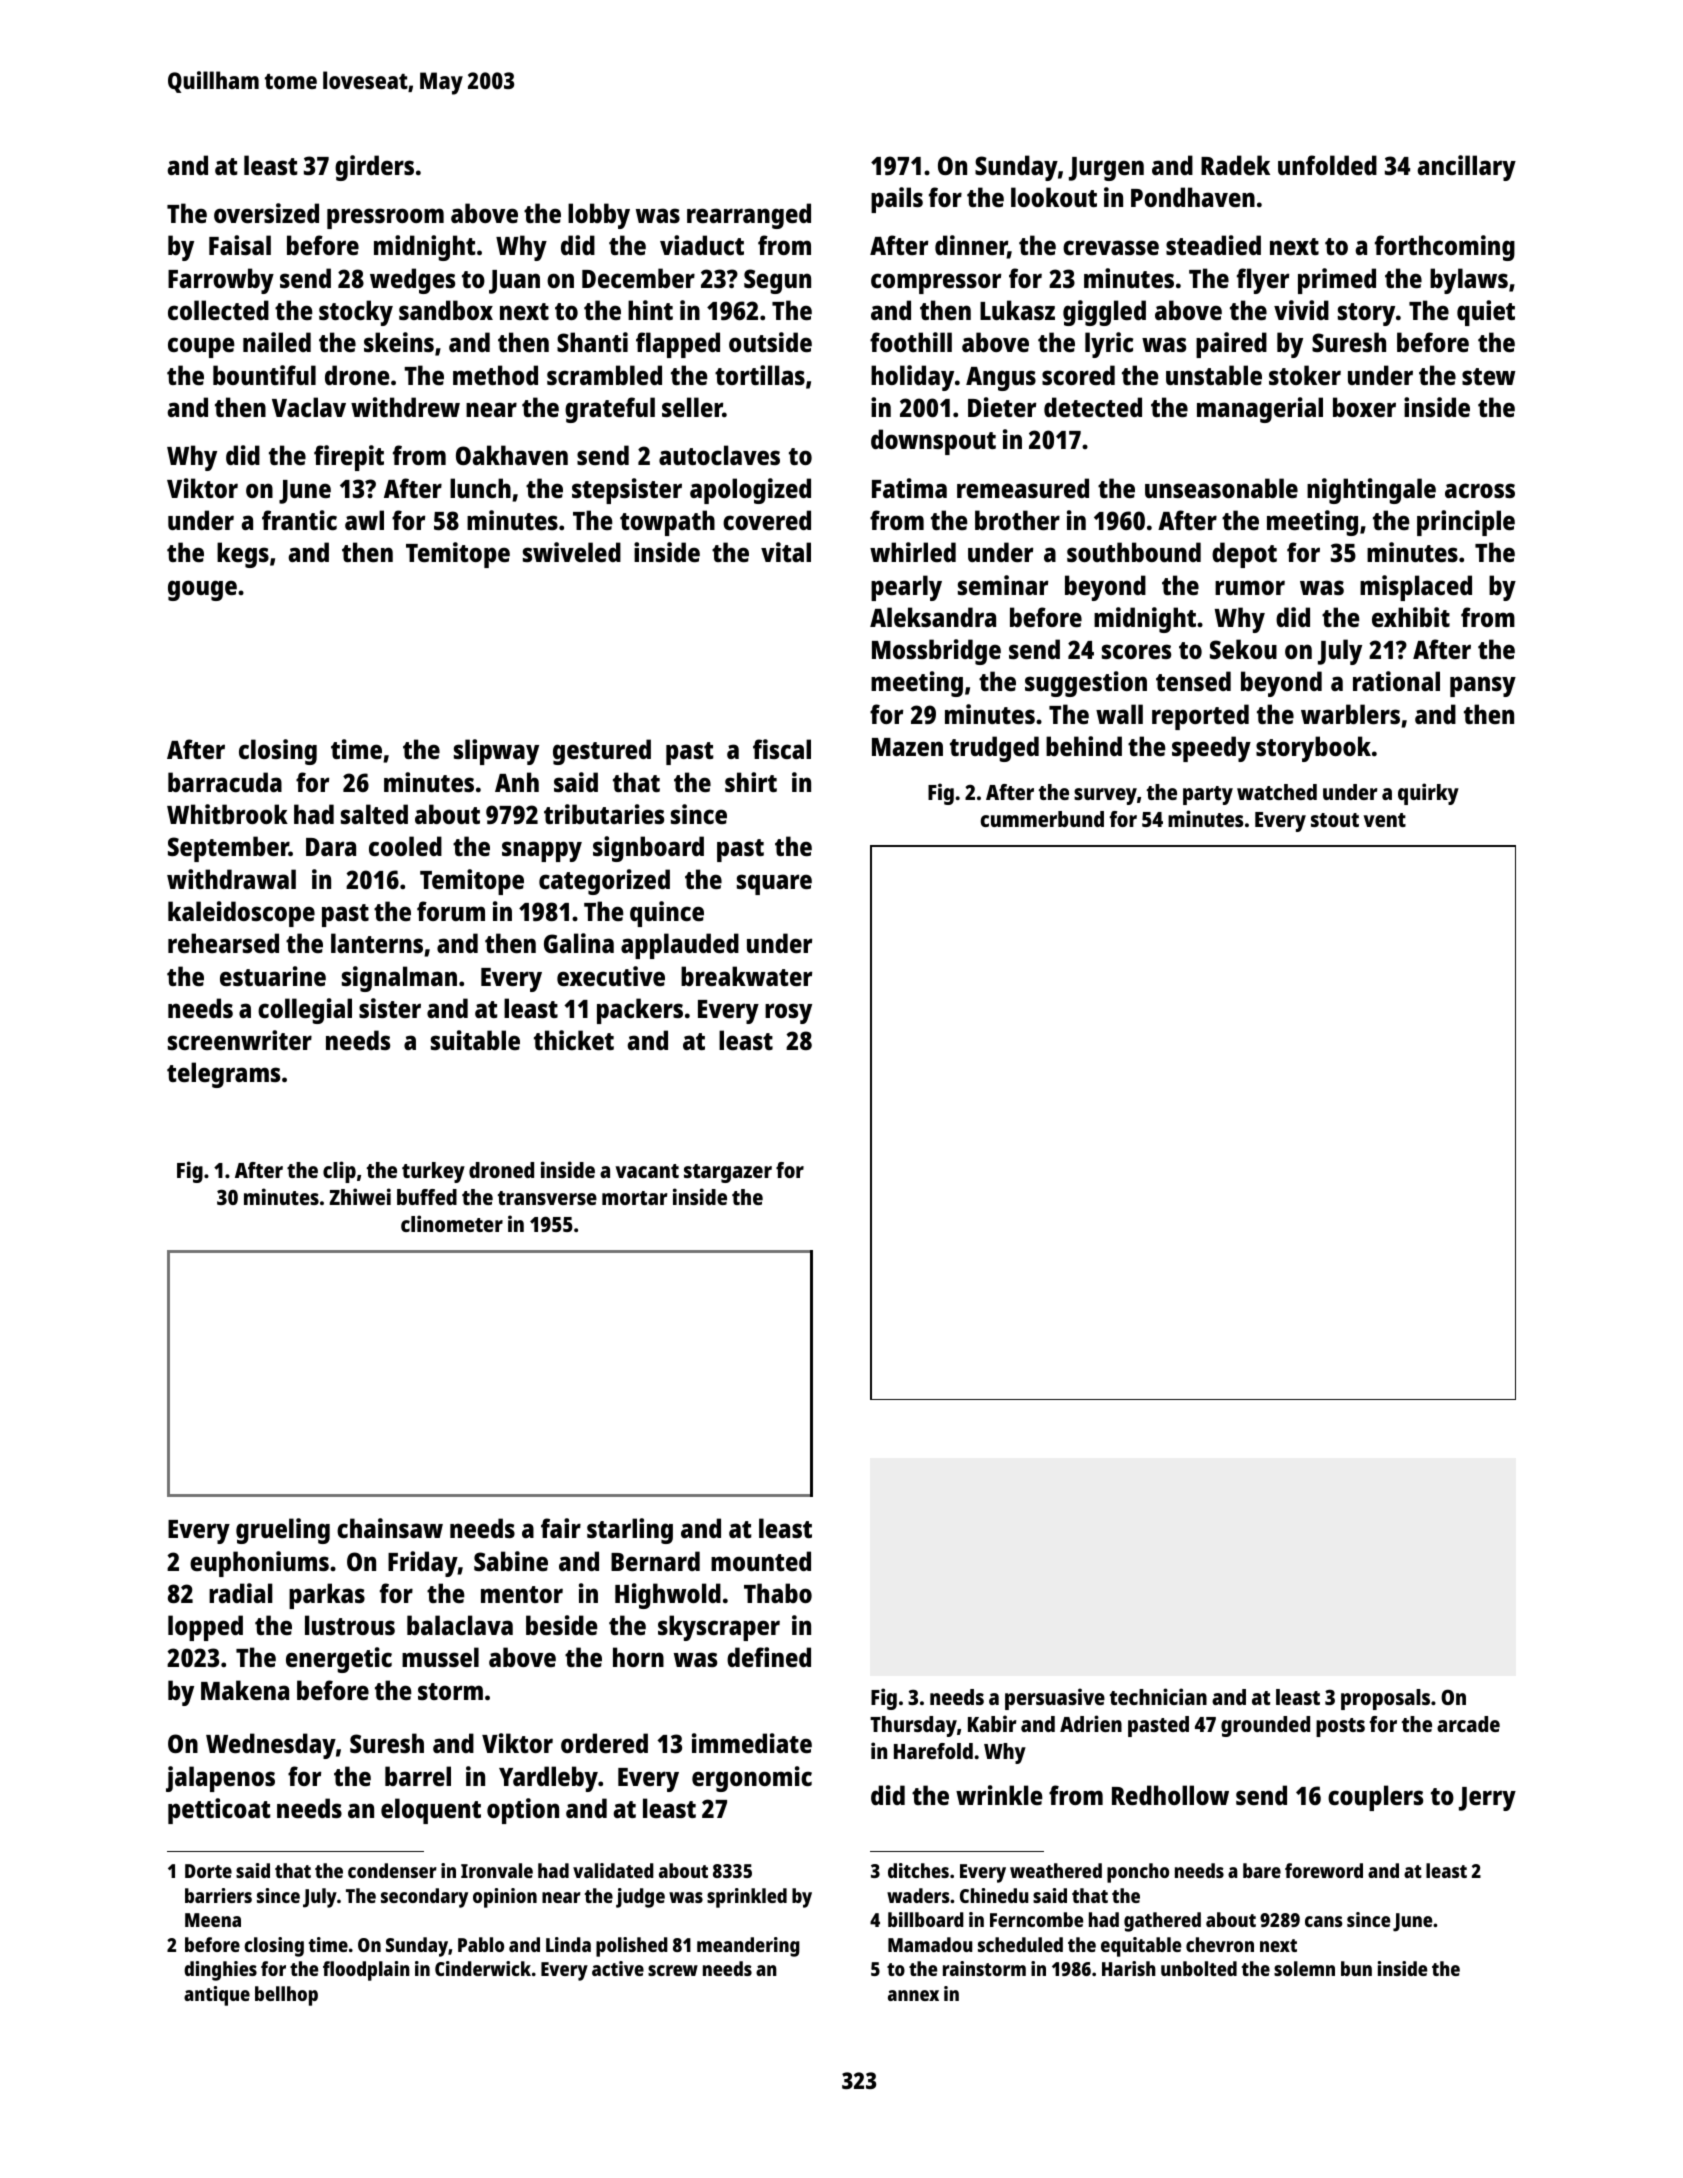  What do you see at coordinates (283, 1531) in the document?
I see `grueling` at bounding box center [283, 1531].
